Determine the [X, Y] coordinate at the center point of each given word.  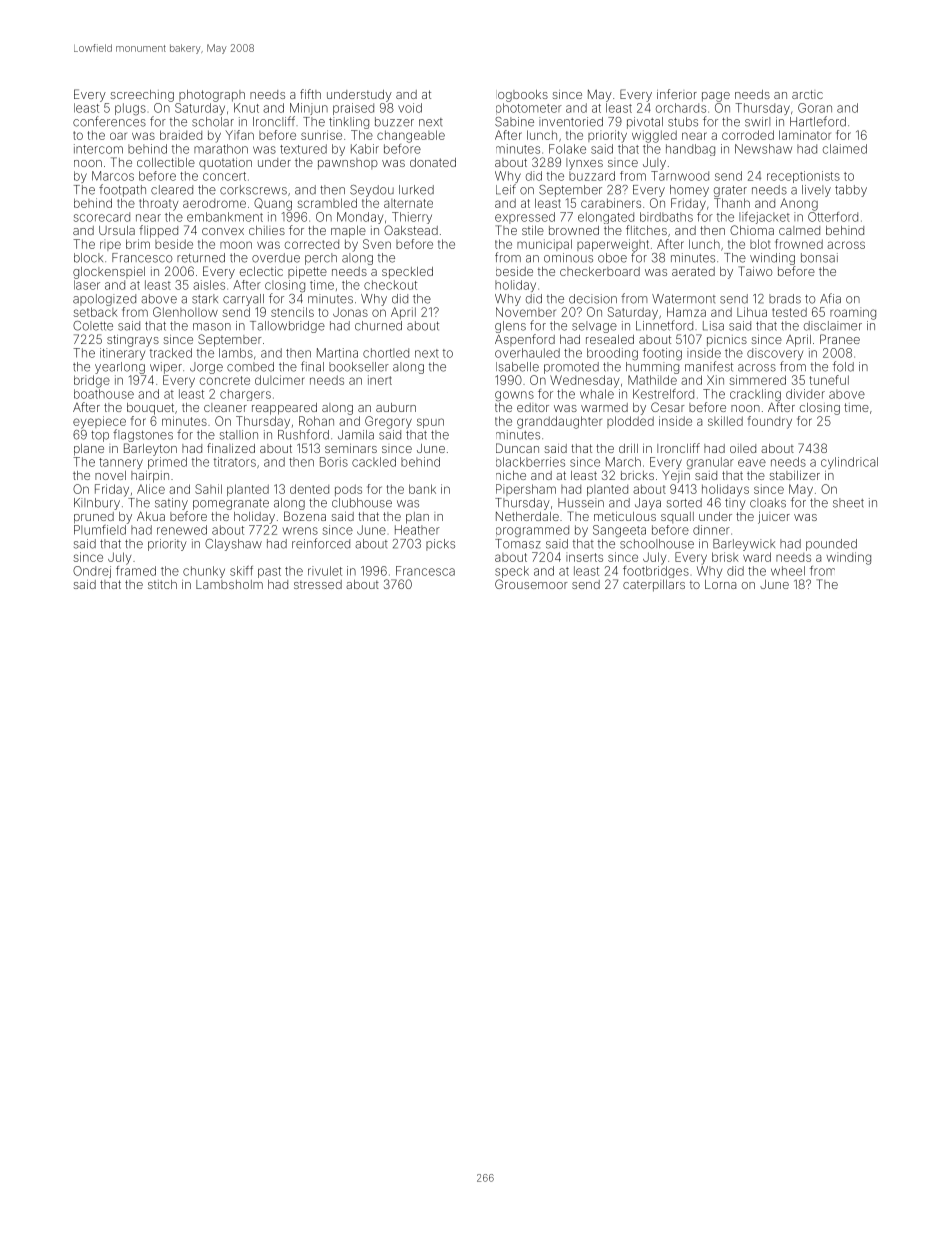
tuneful [829, 380]
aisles [209, 285]
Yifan [239, 135]
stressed [318, 584]
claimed [845, 149]
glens [510, 327]
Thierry [412, 218]
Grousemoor [531, 584]
